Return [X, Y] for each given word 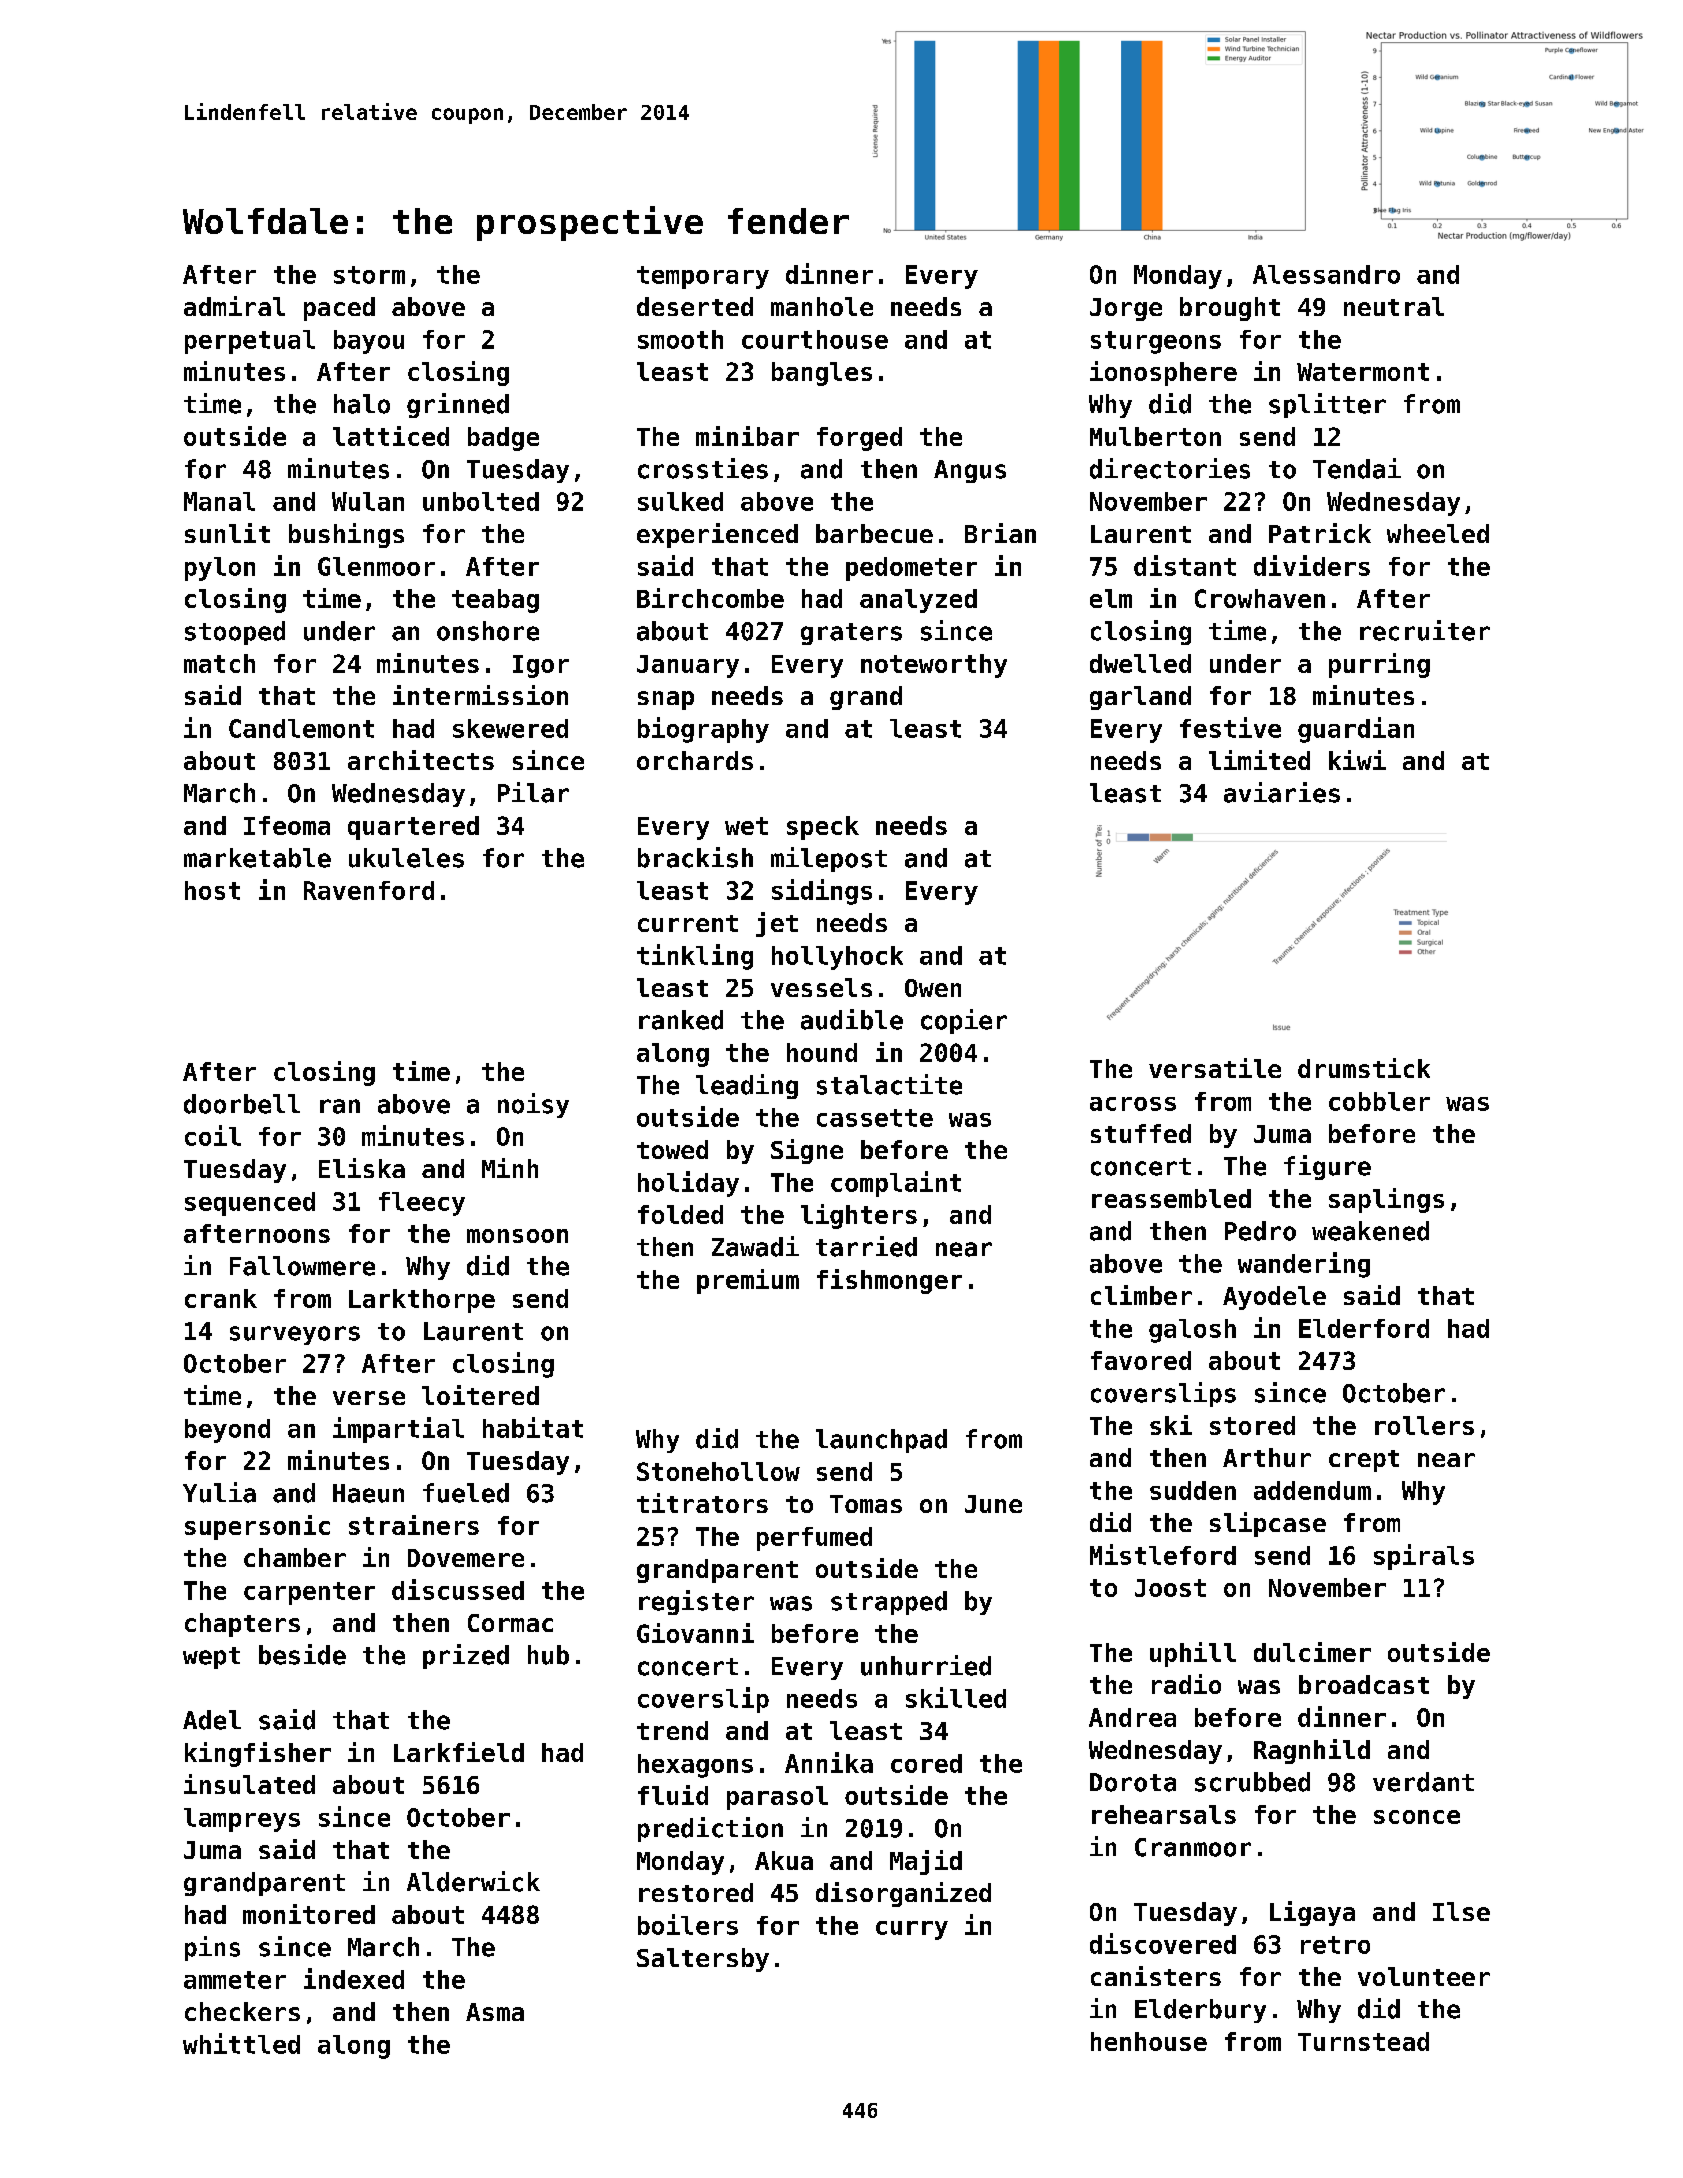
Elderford [1364, 1328]
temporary [703, 277]
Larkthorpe [422, 1301]
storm [369, 275]
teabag [495, 601]
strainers [414, 1525]
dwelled [1140, 663]
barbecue [874, 533]
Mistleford [1163, 1554]
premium [748, 1281]
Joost [1170, 1588]
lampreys [242, 1820]
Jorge [1126, 309]
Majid [926, 1862]
